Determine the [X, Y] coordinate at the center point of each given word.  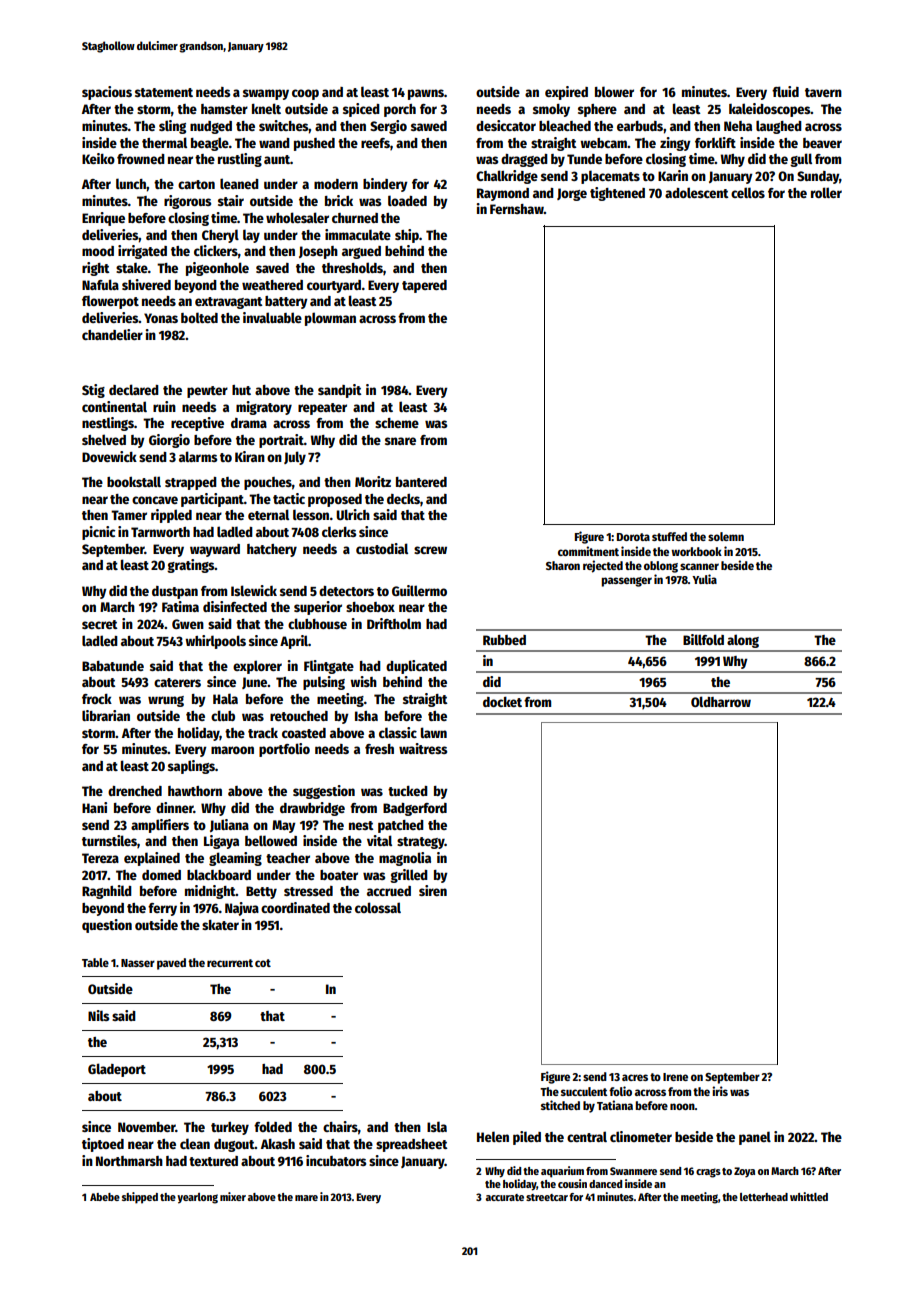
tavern [823, 92]
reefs [375, 143]
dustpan [175, 592]
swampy [266, 94]
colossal [378, 907]
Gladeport [117, 1070]
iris [720, 1091]
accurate [505, 1197]
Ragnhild [107, 892]
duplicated [416, 667]
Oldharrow [721, 701]
